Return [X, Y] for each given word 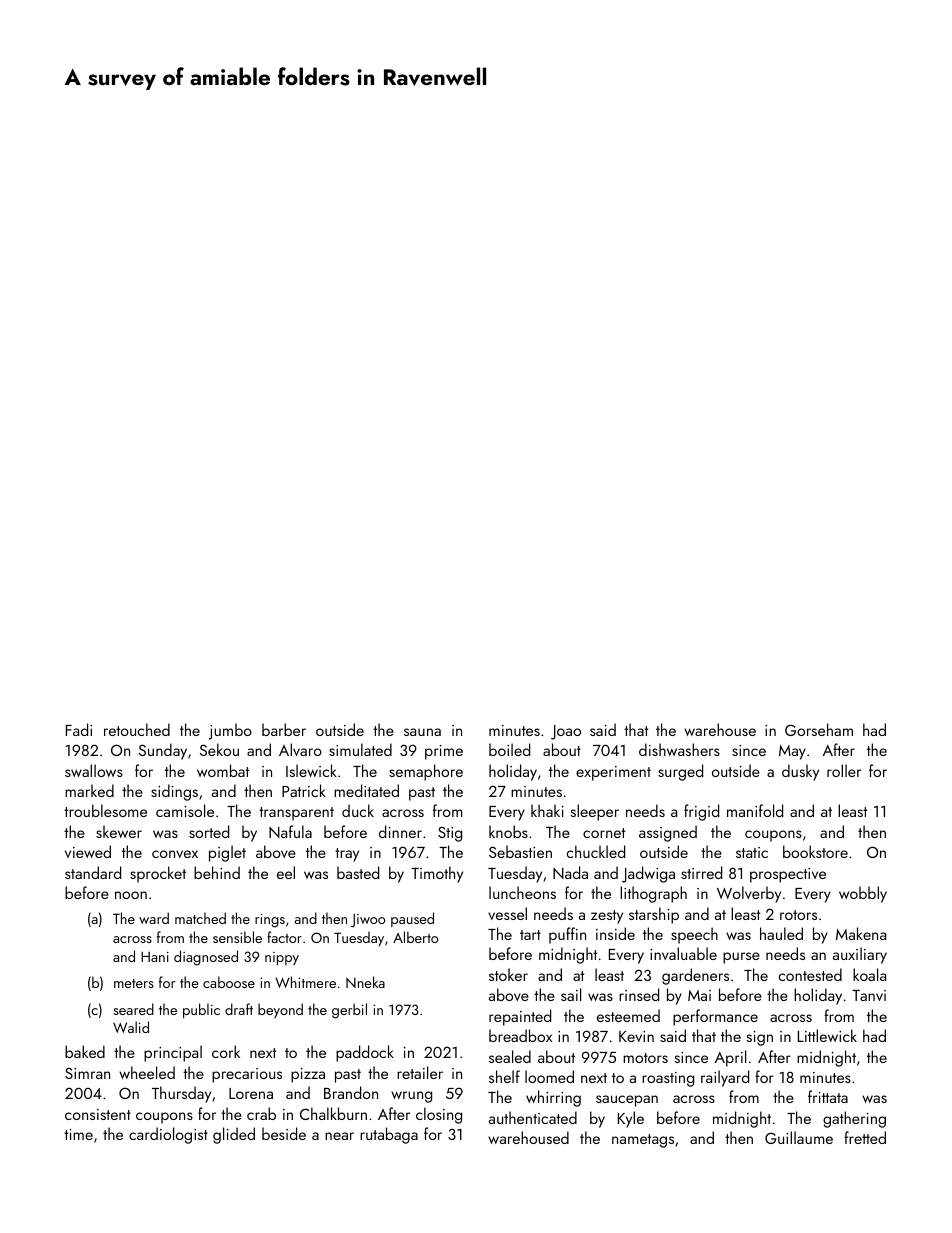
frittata [828, 1096]
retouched [137, 729]
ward [154, 918]
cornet [604, 833]
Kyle [631, 1119]
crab [261, 1113]
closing [439, 1115]
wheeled [147, 1072]
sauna [422, 732]
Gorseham [819, 729]
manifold [755, 810]
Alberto [415, 937]
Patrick [304, 790]
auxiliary [860, 955]
